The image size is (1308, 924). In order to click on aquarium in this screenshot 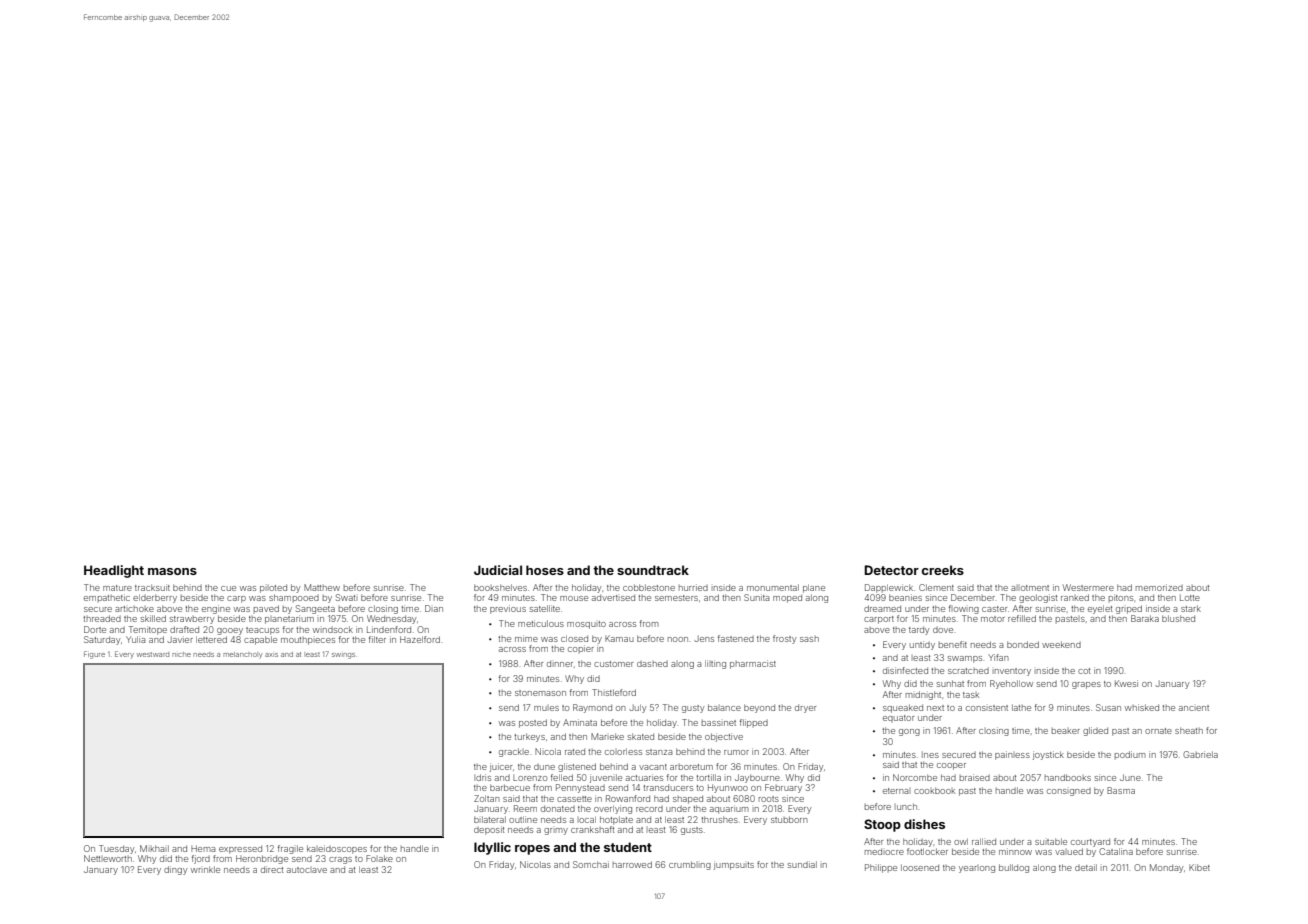, I will do `click(729, 809)`.
